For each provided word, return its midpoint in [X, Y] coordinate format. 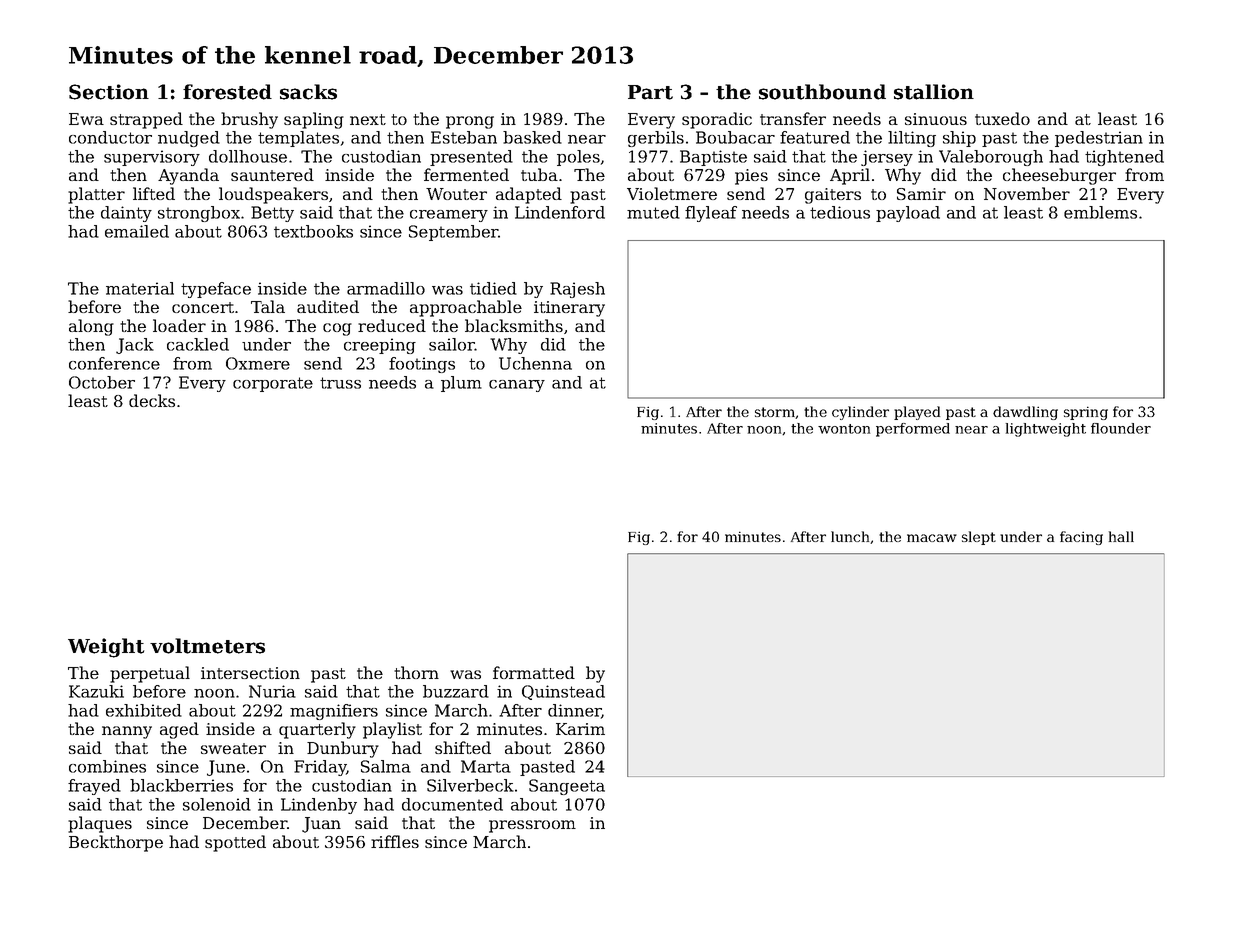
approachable [466, 308]
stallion [934, 92]
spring [1086, 413]
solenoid [217, 804]
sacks [308, 92]
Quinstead [563, 692]
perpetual [150, 674]
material [140, 288]
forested [227, 92]
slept [979, 538]
